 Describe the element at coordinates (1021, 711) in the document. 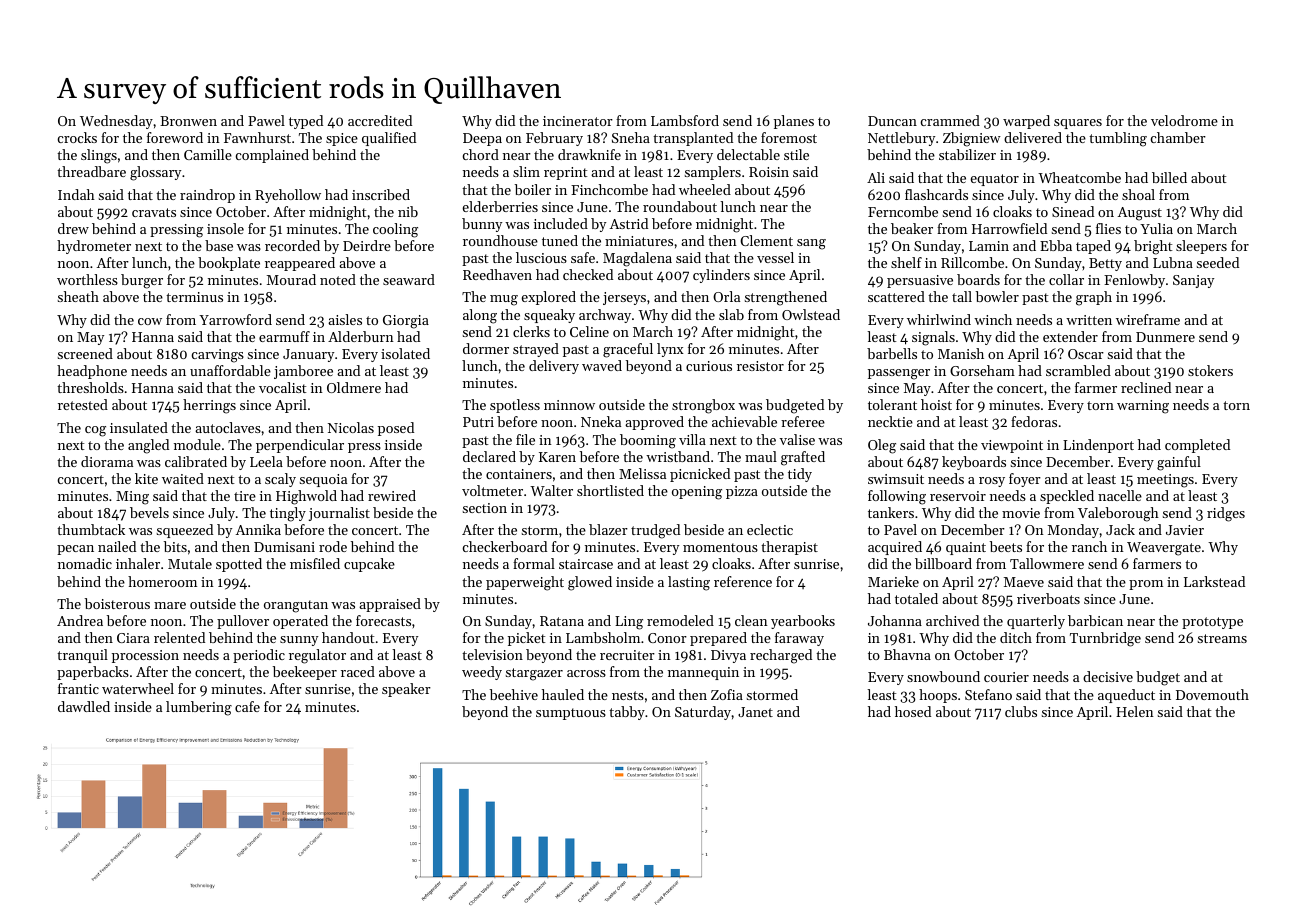

I see `clubs` at that location.
